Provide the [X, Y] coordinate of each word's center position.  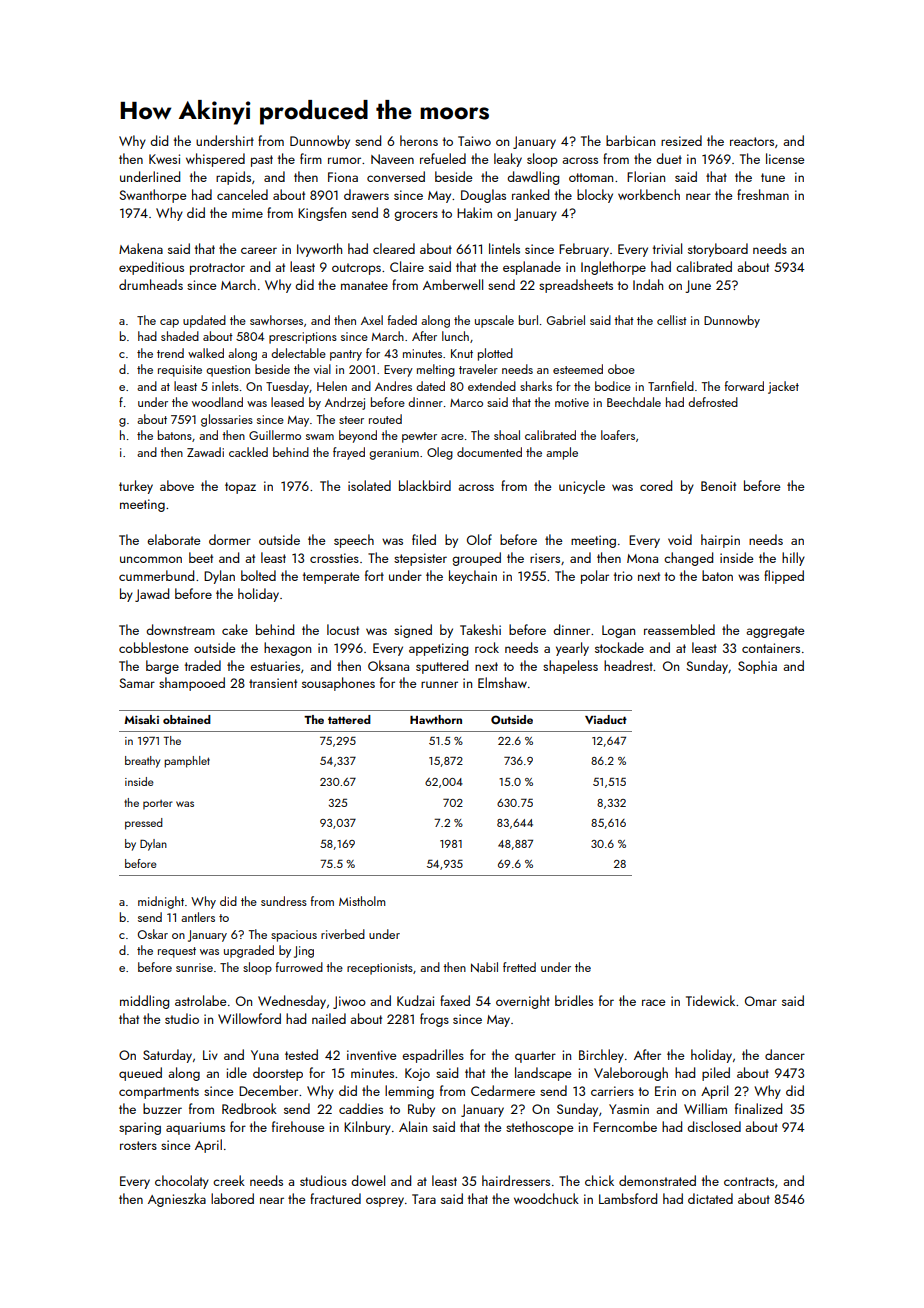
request [177, 952]
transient [273, 683]
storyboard [718, 250]
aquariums [195, 1128]
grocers [416, 216]
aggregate [775, 632]
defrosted [713, 402]
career [259, 250]
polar [595, 577]
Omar [761, 1001]
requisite [180, 371]
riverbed [343, 934]
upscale [494, 321]
